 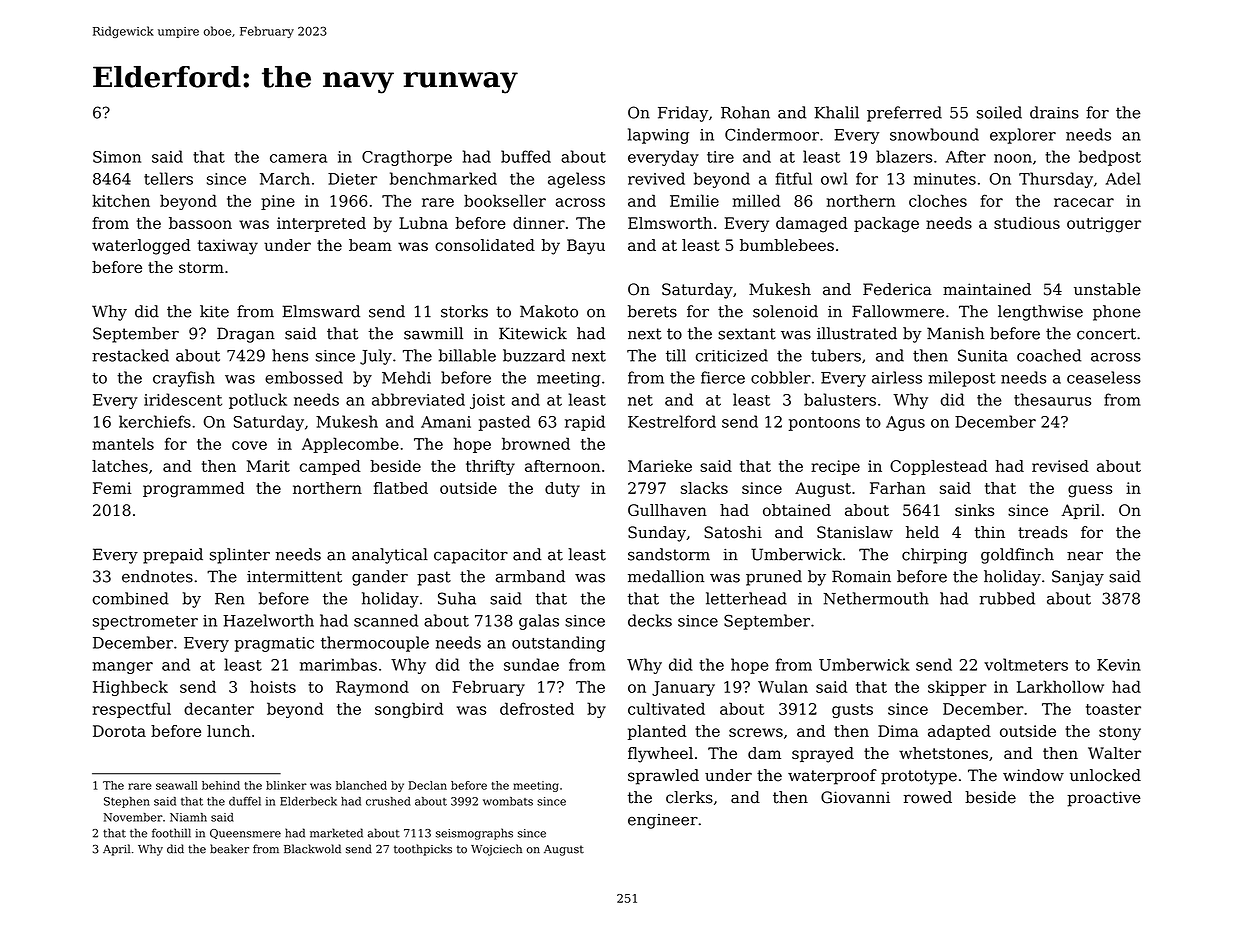 What do you see at coordinates (1056, 180) in the page?
I see `Thursday` at bounding box center [1056, 180].
